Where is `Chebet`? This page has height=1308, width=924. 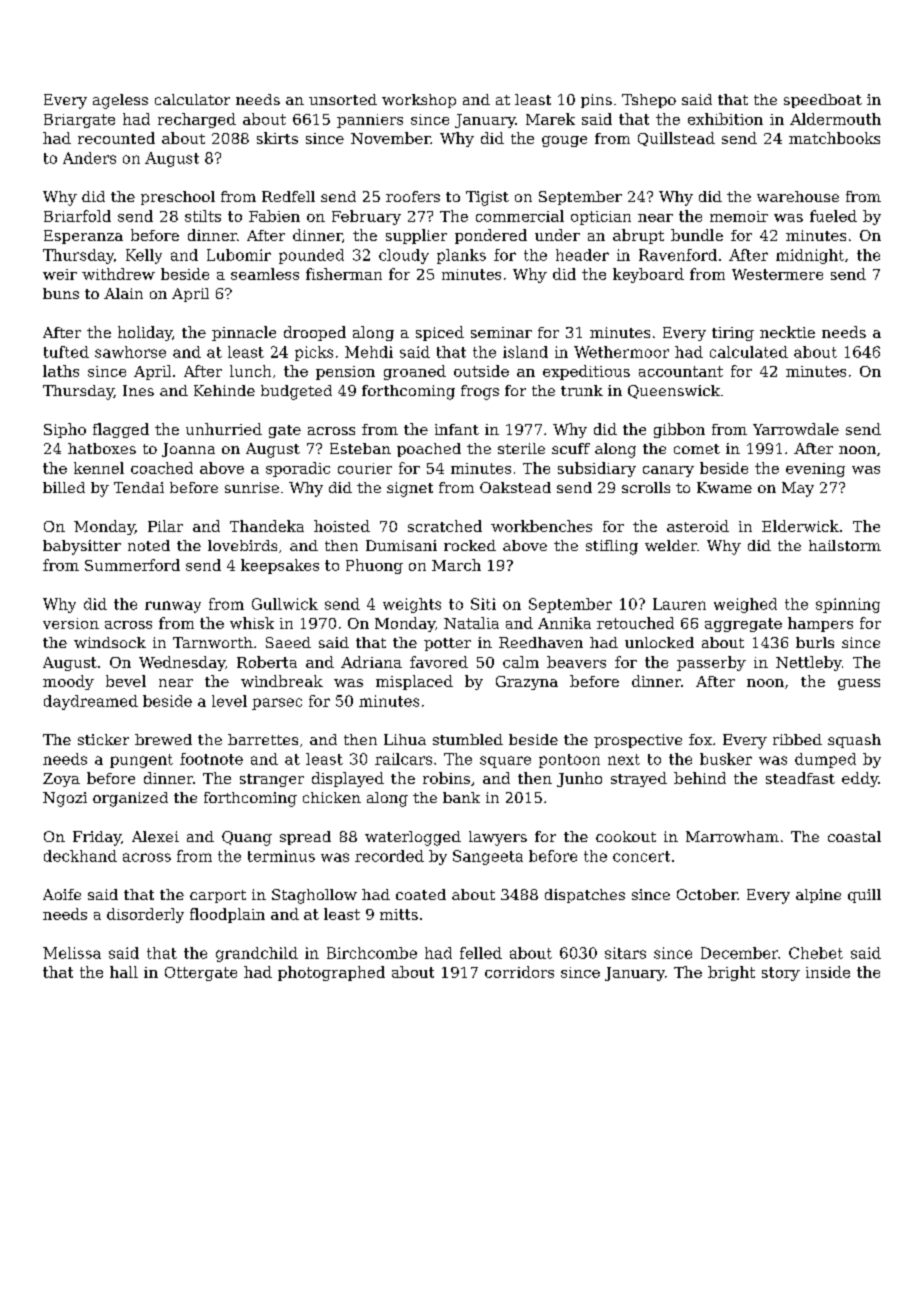 Chebet is located at coordinates (816, 953).
